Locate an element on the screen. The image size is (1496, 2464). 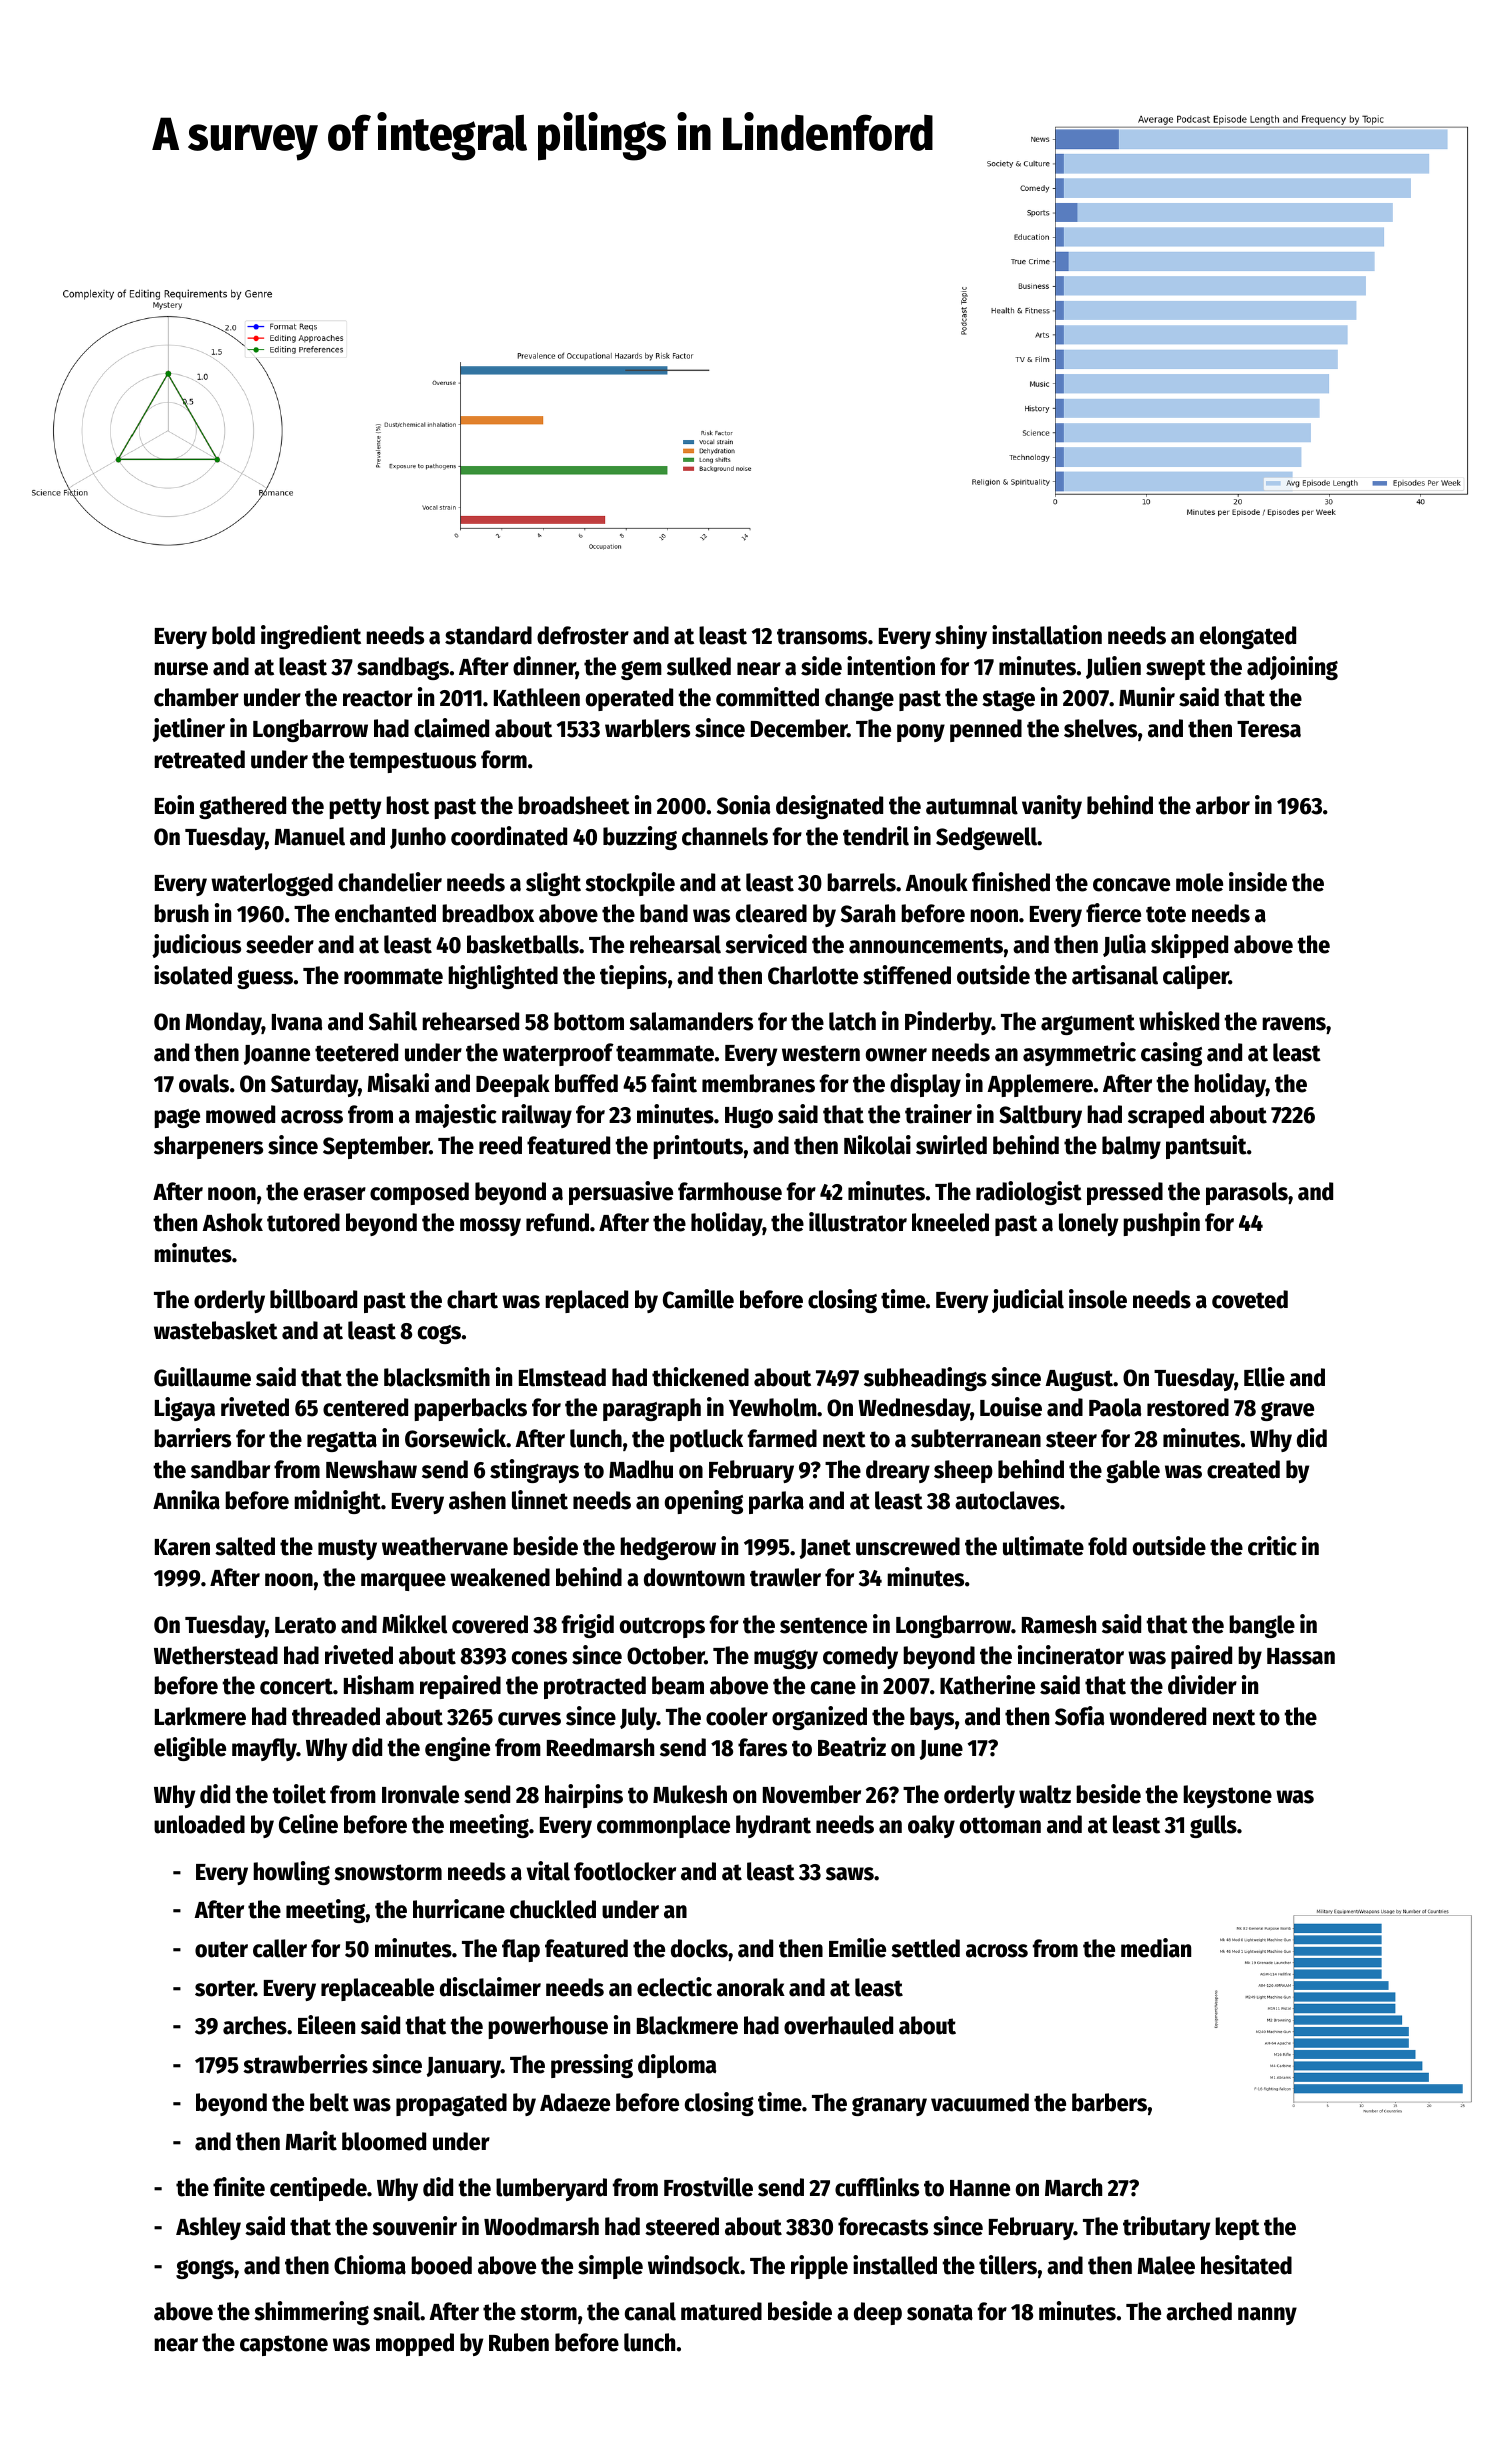
Ashok is located at coordinates (232, 1222).
